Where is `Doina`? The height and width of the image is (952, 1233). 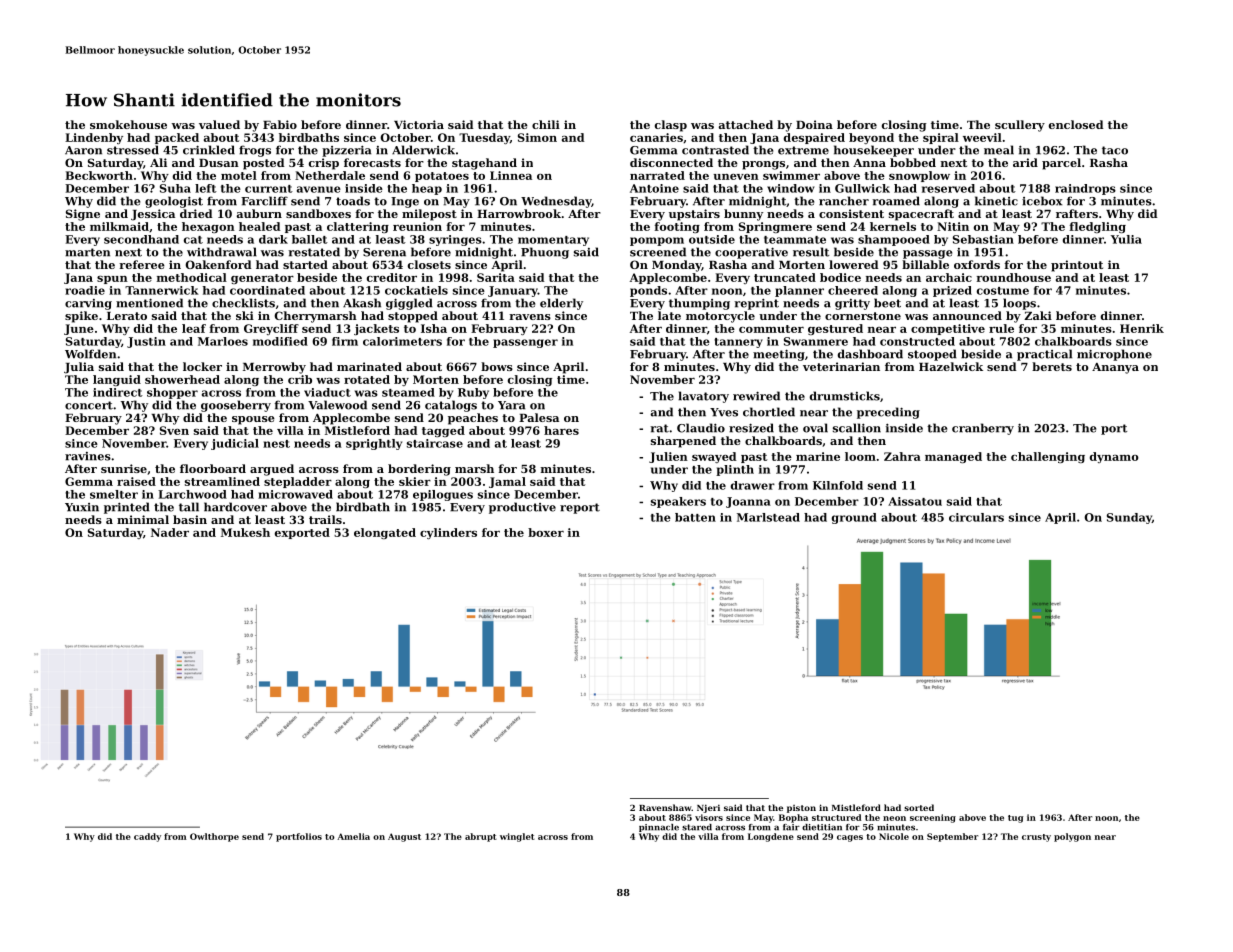 Doina is located at coordinates (814, 124).
